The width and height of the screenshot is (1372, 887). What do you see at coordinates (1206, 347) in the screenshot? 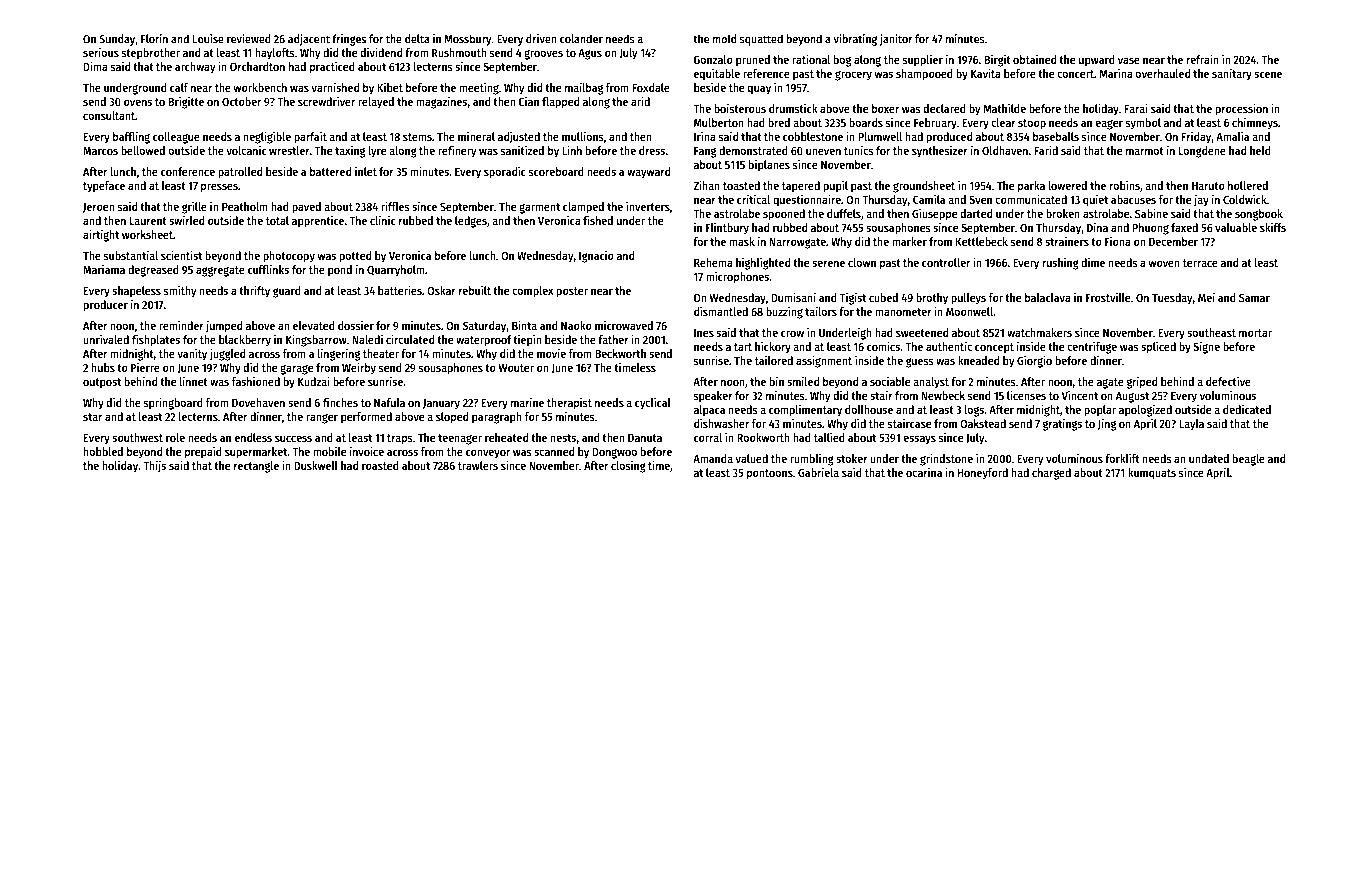
I see `Signe` at bounding box center [1206, 347].
